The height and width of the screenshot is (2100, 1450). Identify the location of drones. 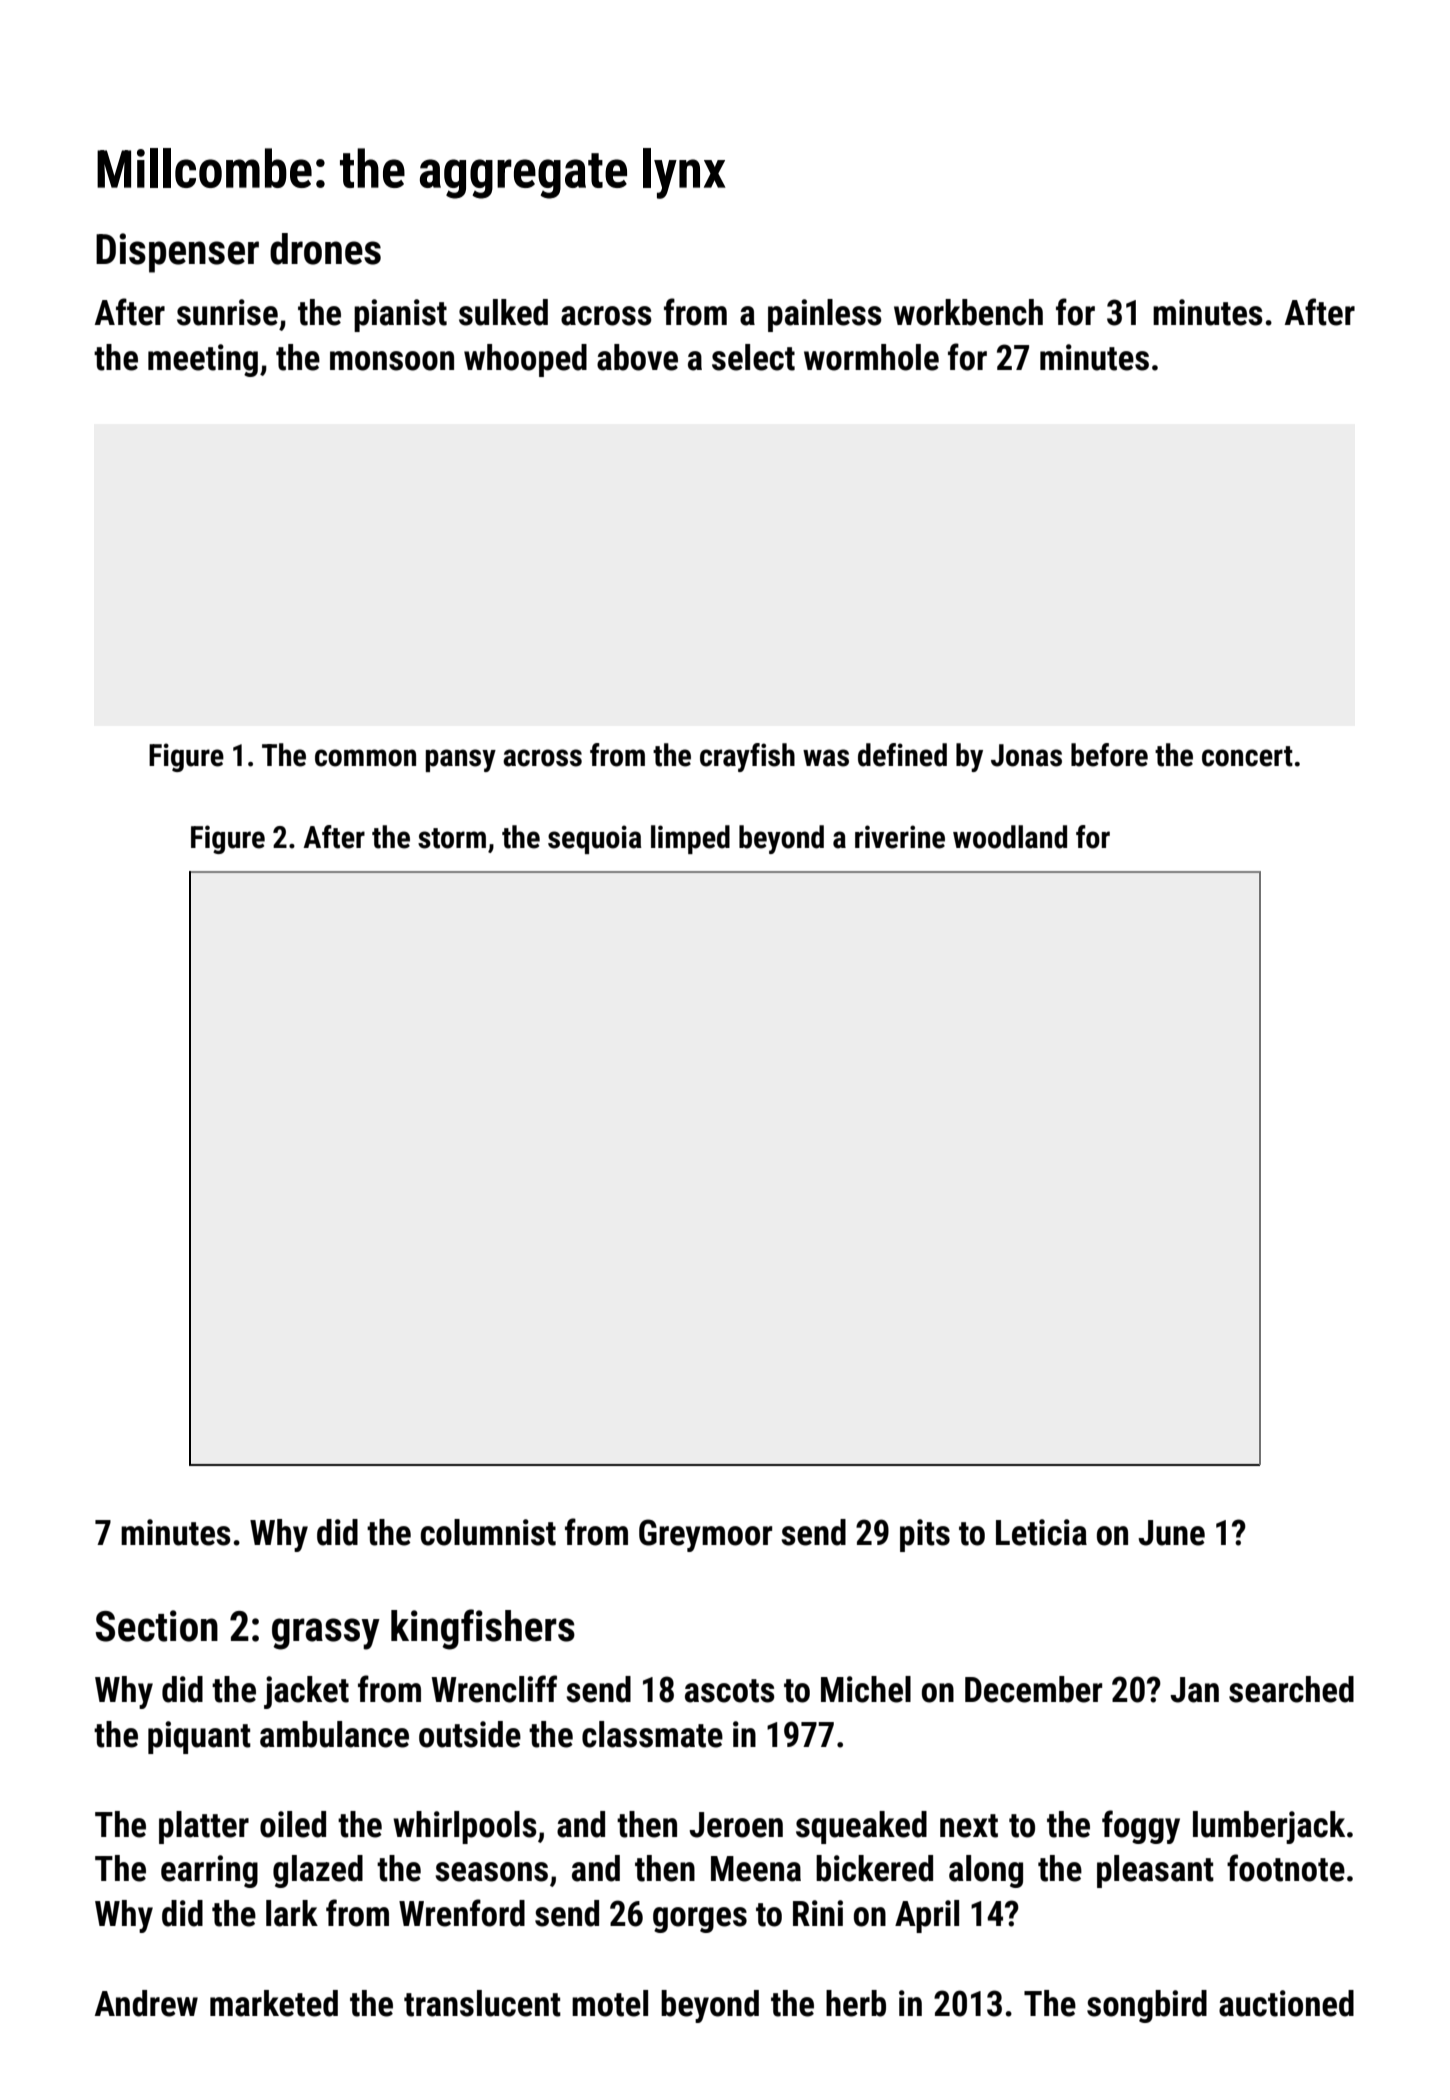
(325, 249).
